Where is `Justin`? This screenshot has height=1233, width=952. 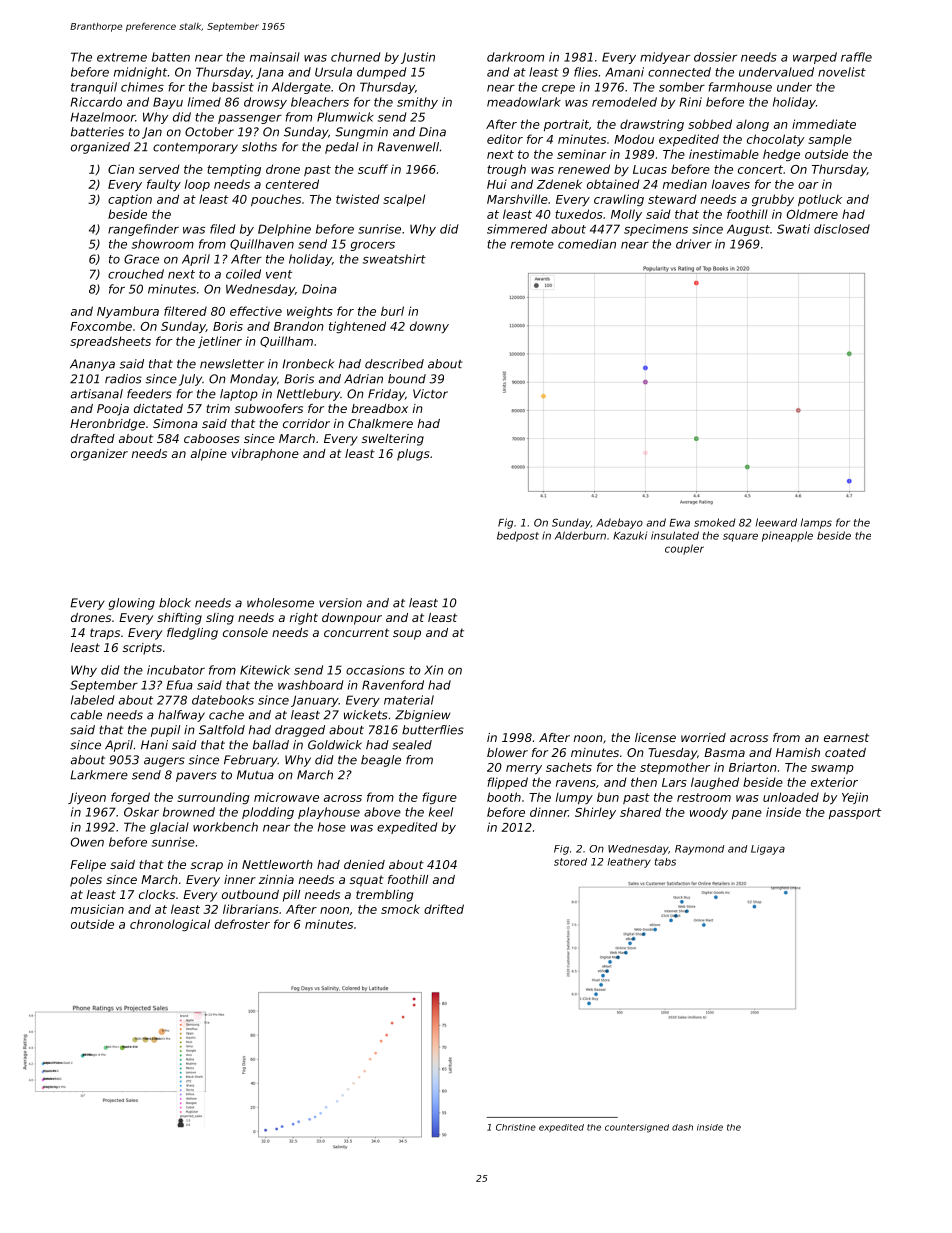 Justin is located at coordinates (418, 58).
